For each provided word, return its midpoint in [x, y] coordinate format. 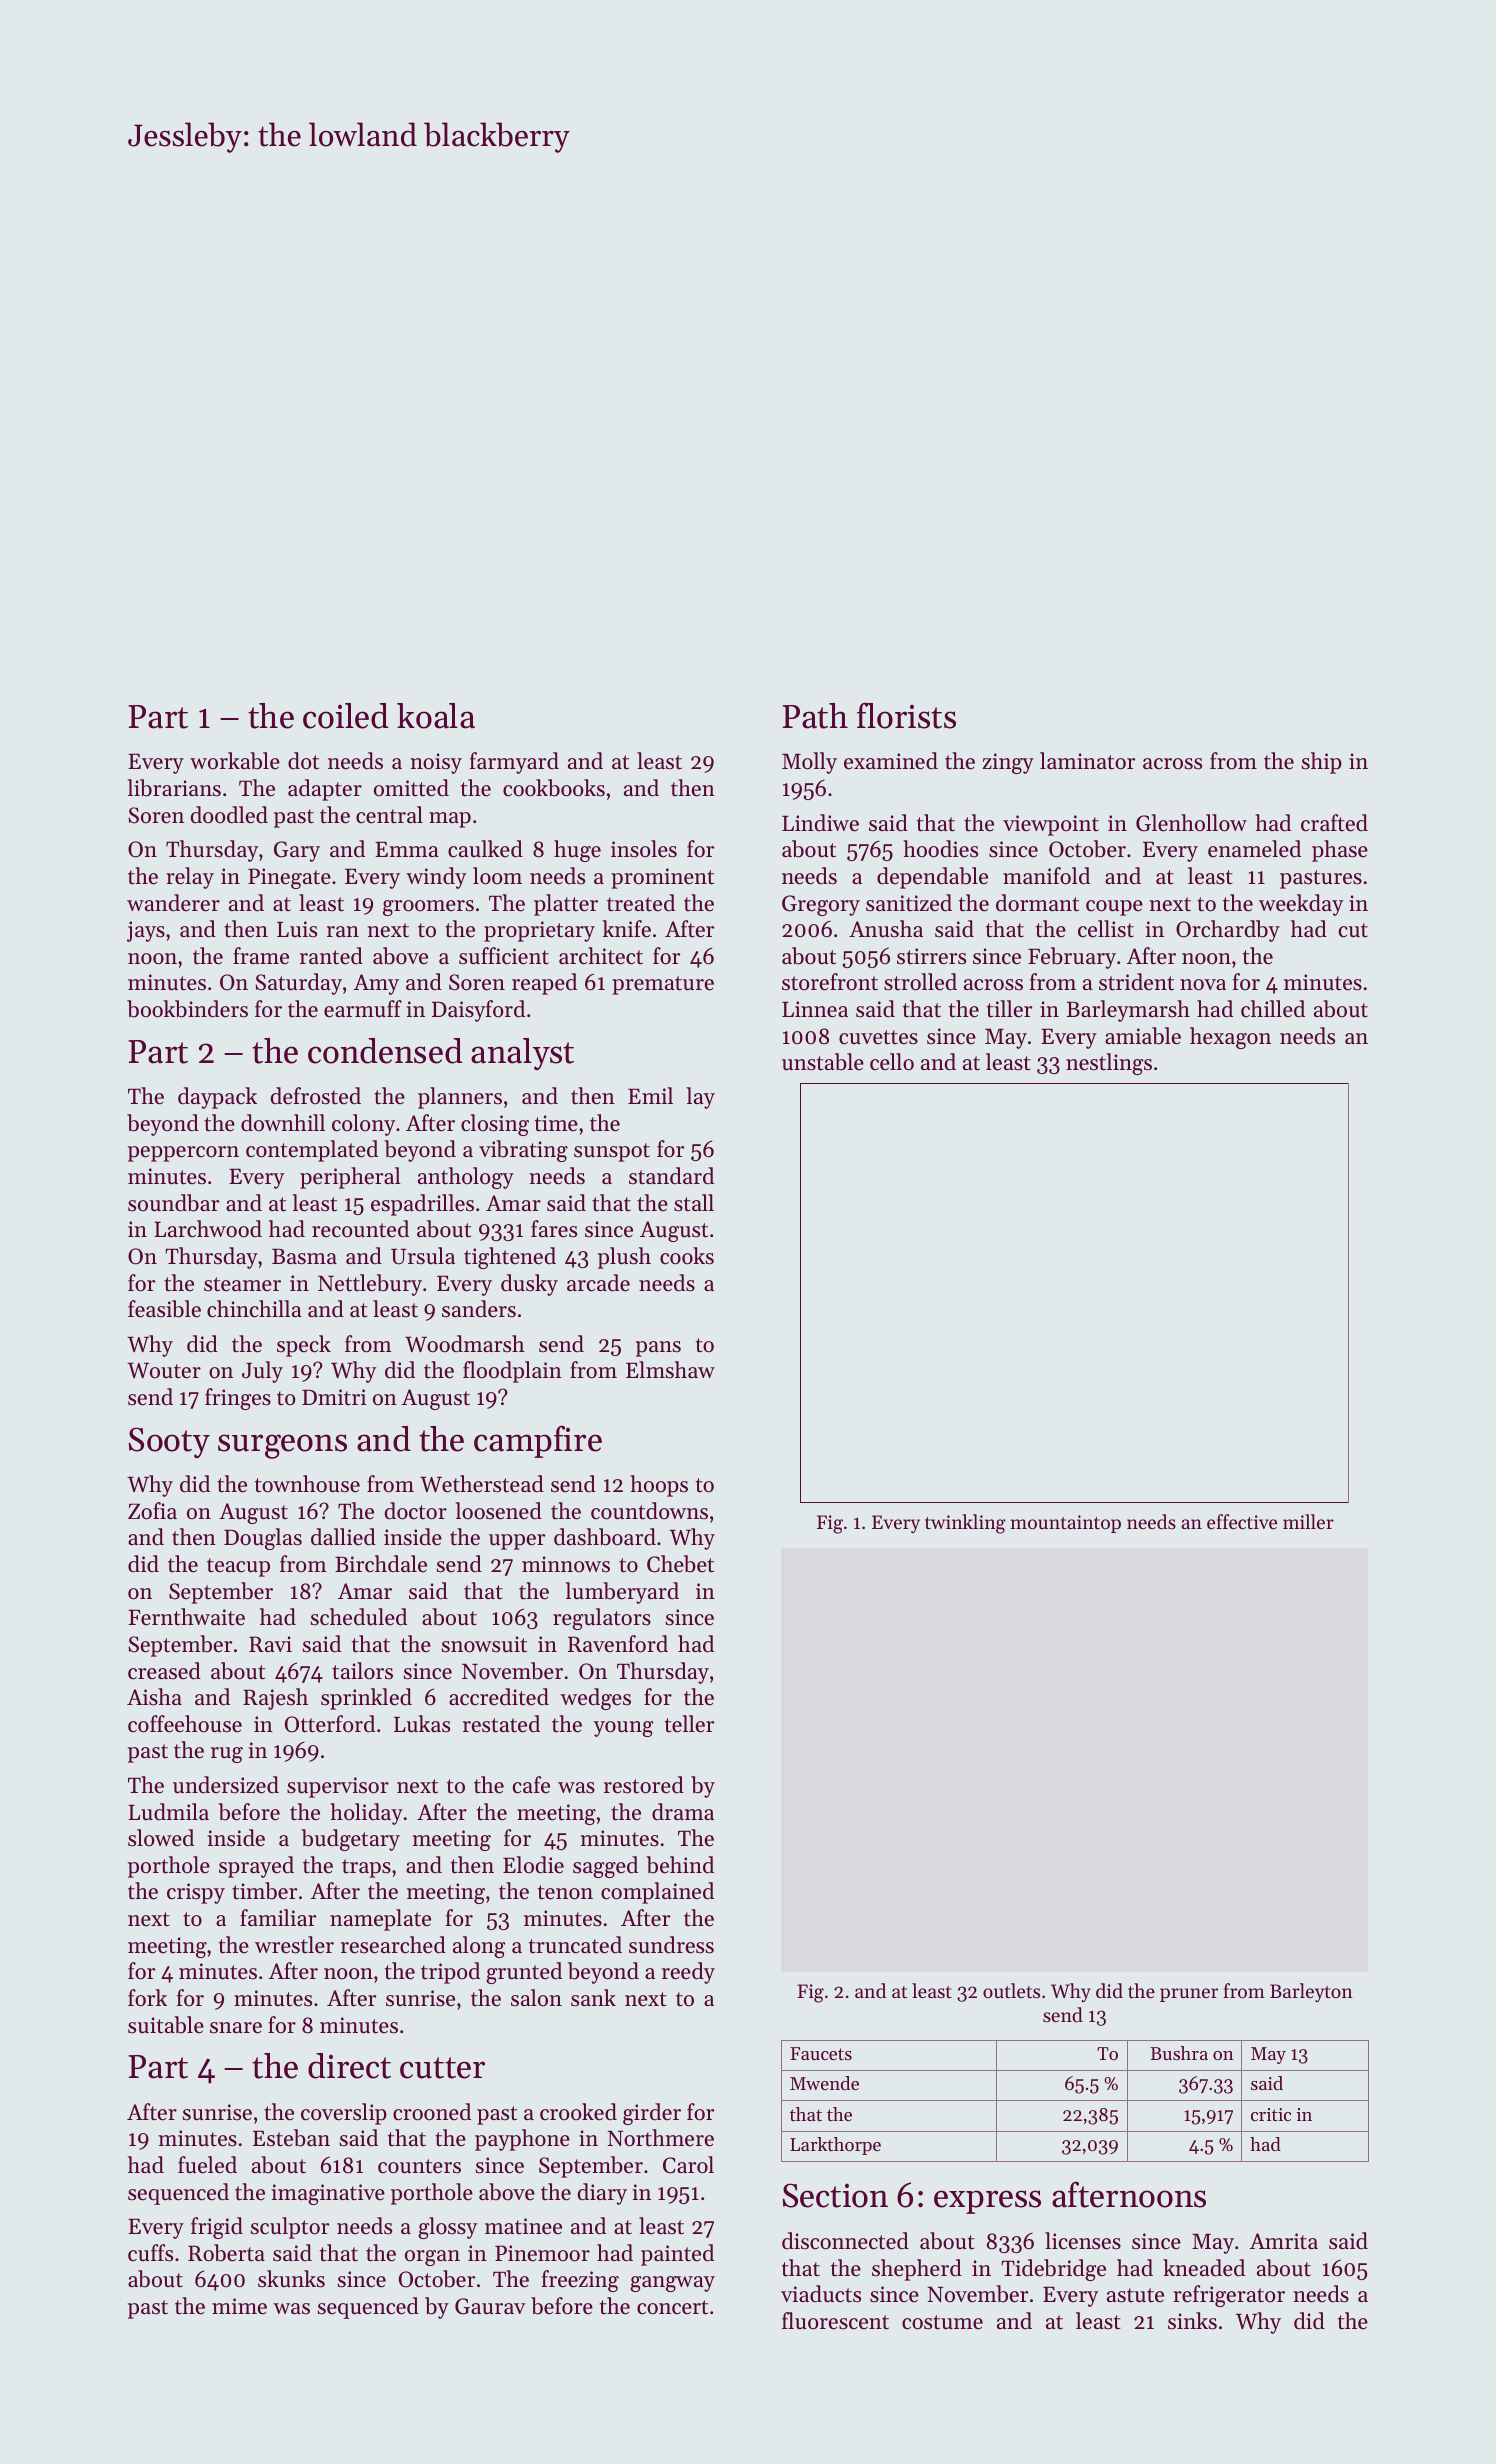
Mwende [824, 2083]
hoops [659, 1486]
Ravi [270, 1644]
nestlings [1109, 1064]
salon [536, 1998]
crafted [1334, 823]
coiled [346, 716]
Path [815, 716]
